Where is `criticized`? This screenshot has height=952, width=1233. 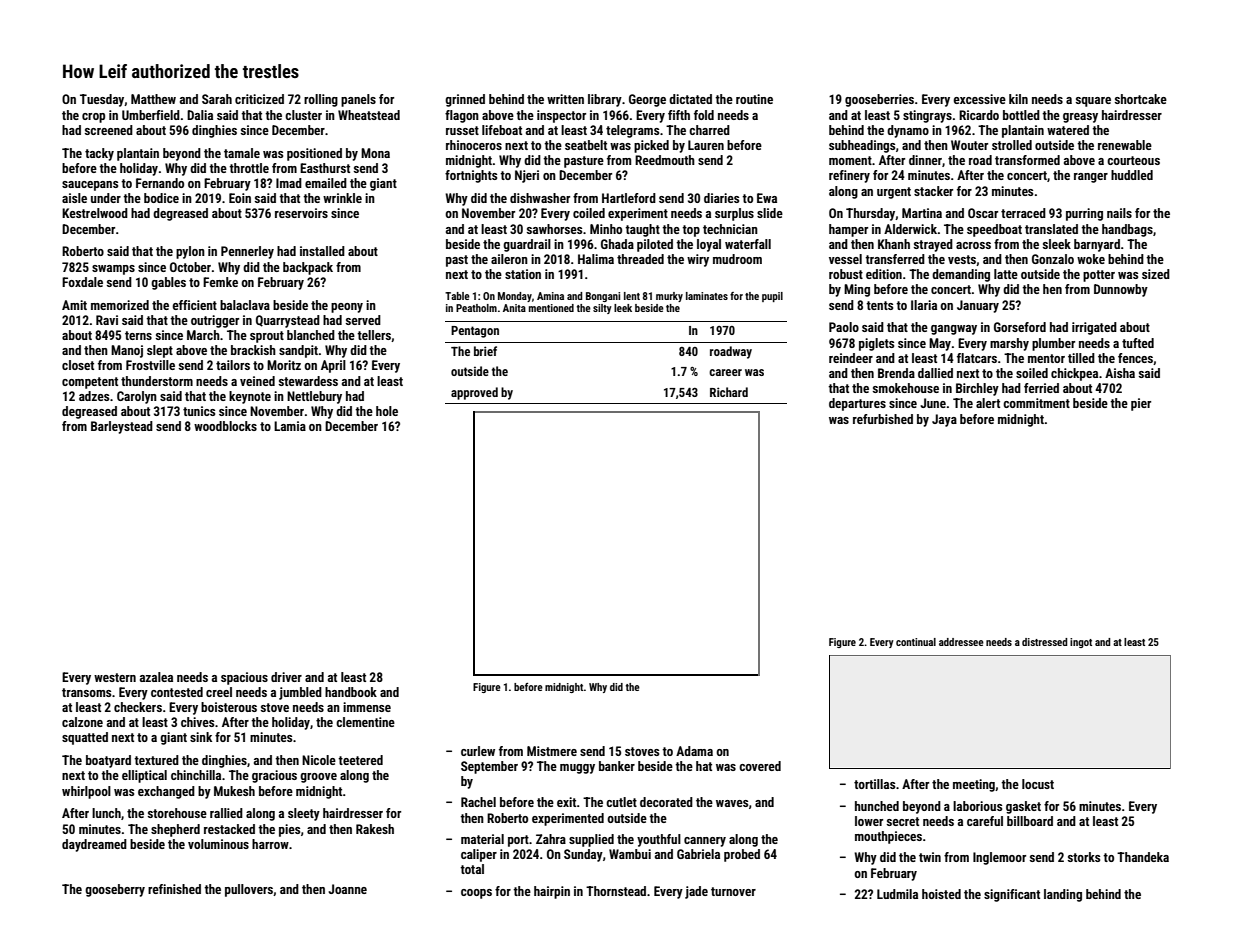 criticized is located at coordinates (259, 99).
